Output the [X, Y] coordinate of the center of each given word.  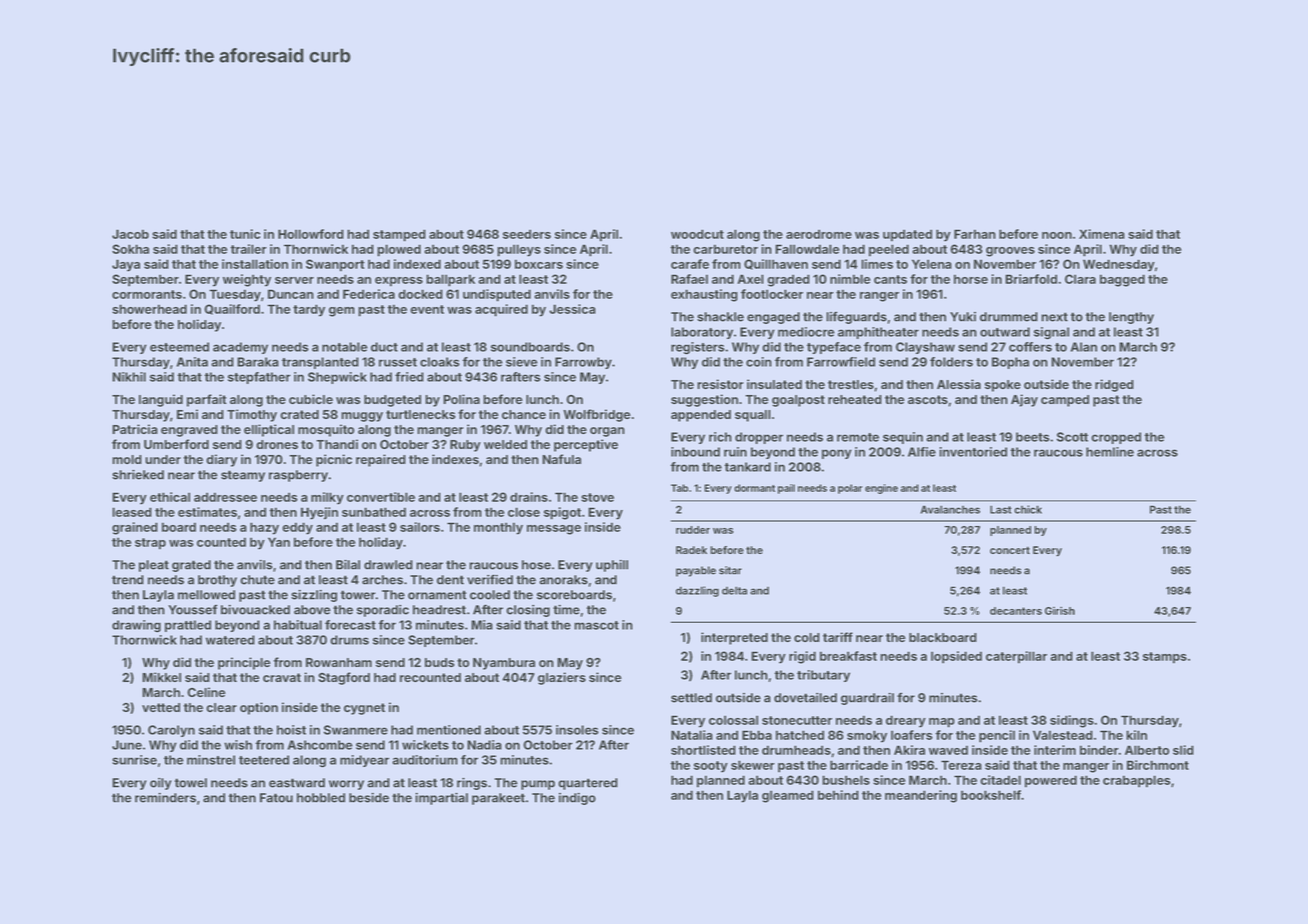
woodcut [697, 234]
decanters [1016, 611]
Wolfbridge [596, 415]
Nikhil [129, 377]
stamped [399, 235]
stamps [1165, 658]
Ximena [1102, 234]
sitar [730, 570]
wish [238, 745]
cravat [282, 677]
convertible [381, 497]
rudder [693, 530]
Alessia [959, 384]
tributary [823, 676]
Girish [1060, 611]
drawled [388, 565]
